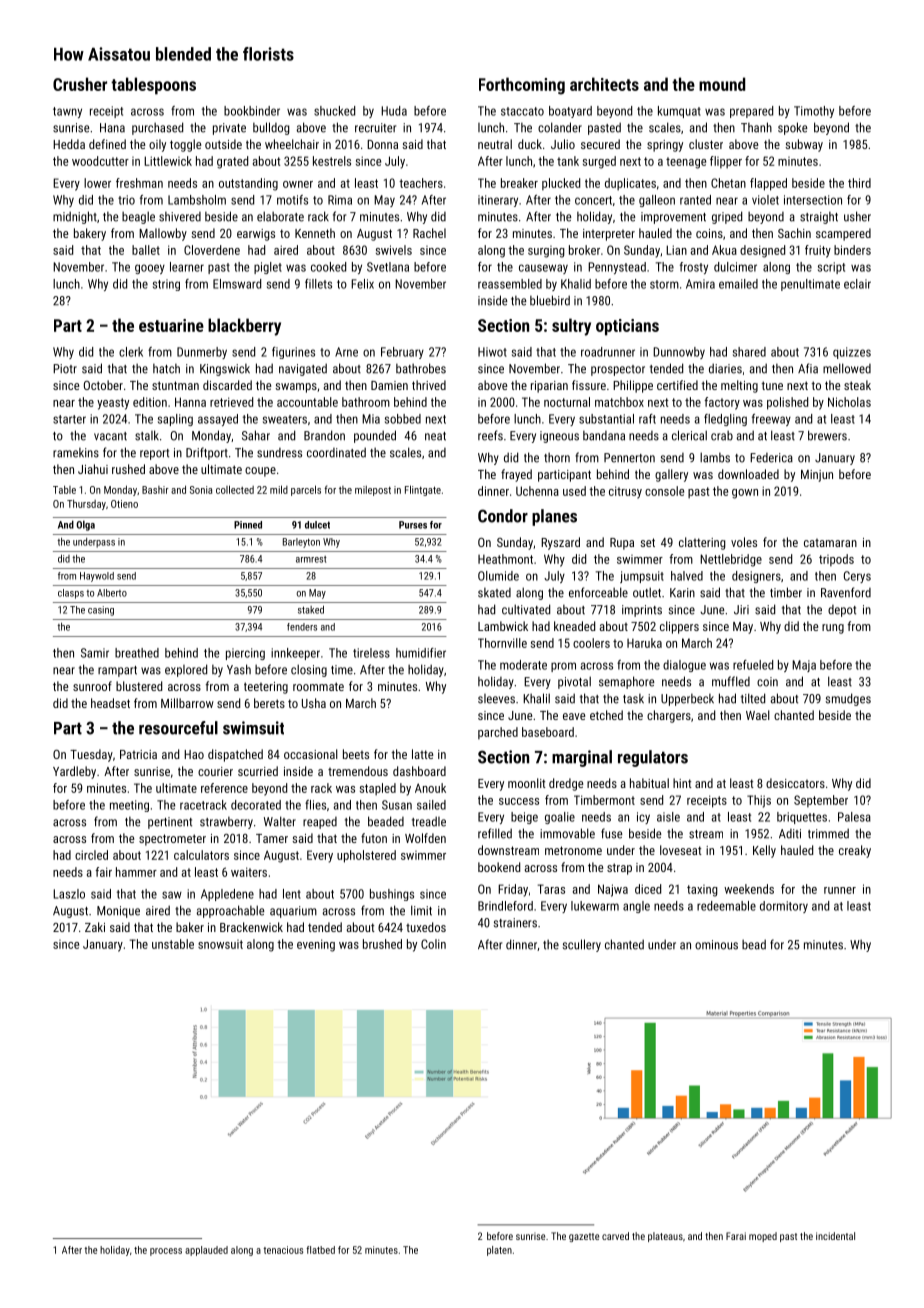 The height and width of the screenshot is (1308, 924). What do you see at coordinates (830, 543) in the screenshot?
I see `catamaran` at bounding box center [830, 543].
